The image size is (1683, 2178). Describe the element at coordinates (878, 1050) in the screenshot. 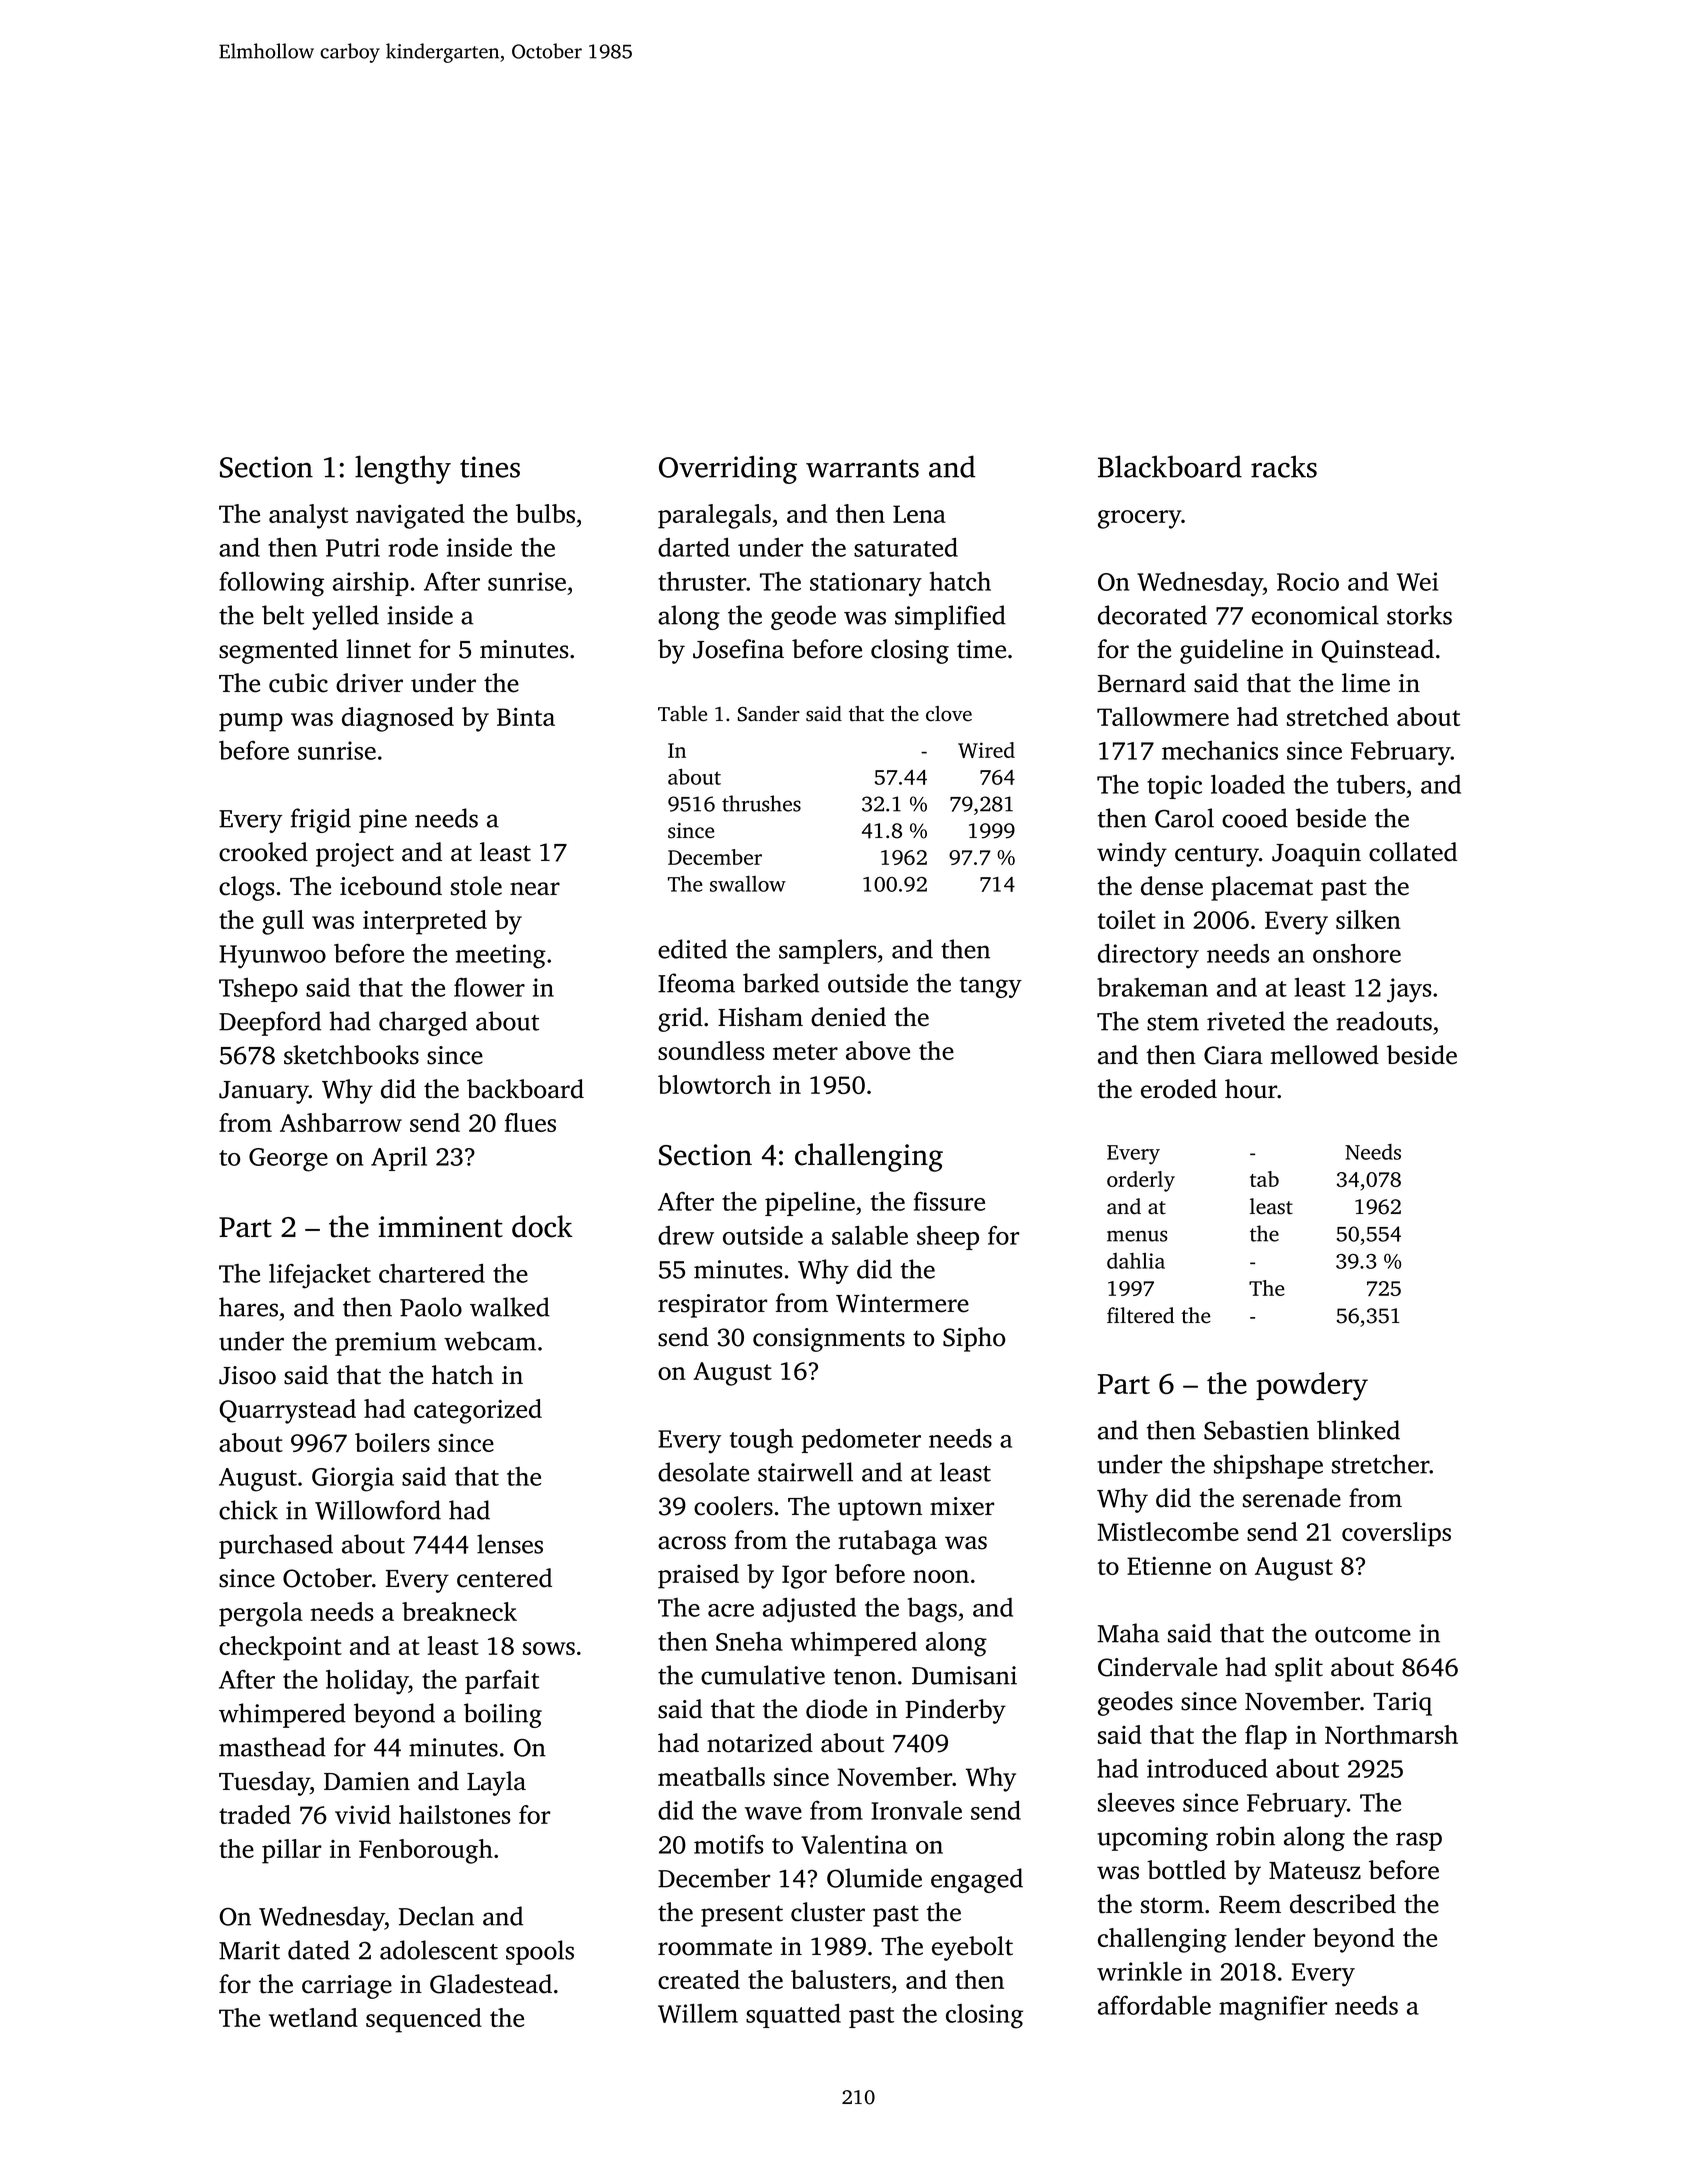

I see `above` at that location.
